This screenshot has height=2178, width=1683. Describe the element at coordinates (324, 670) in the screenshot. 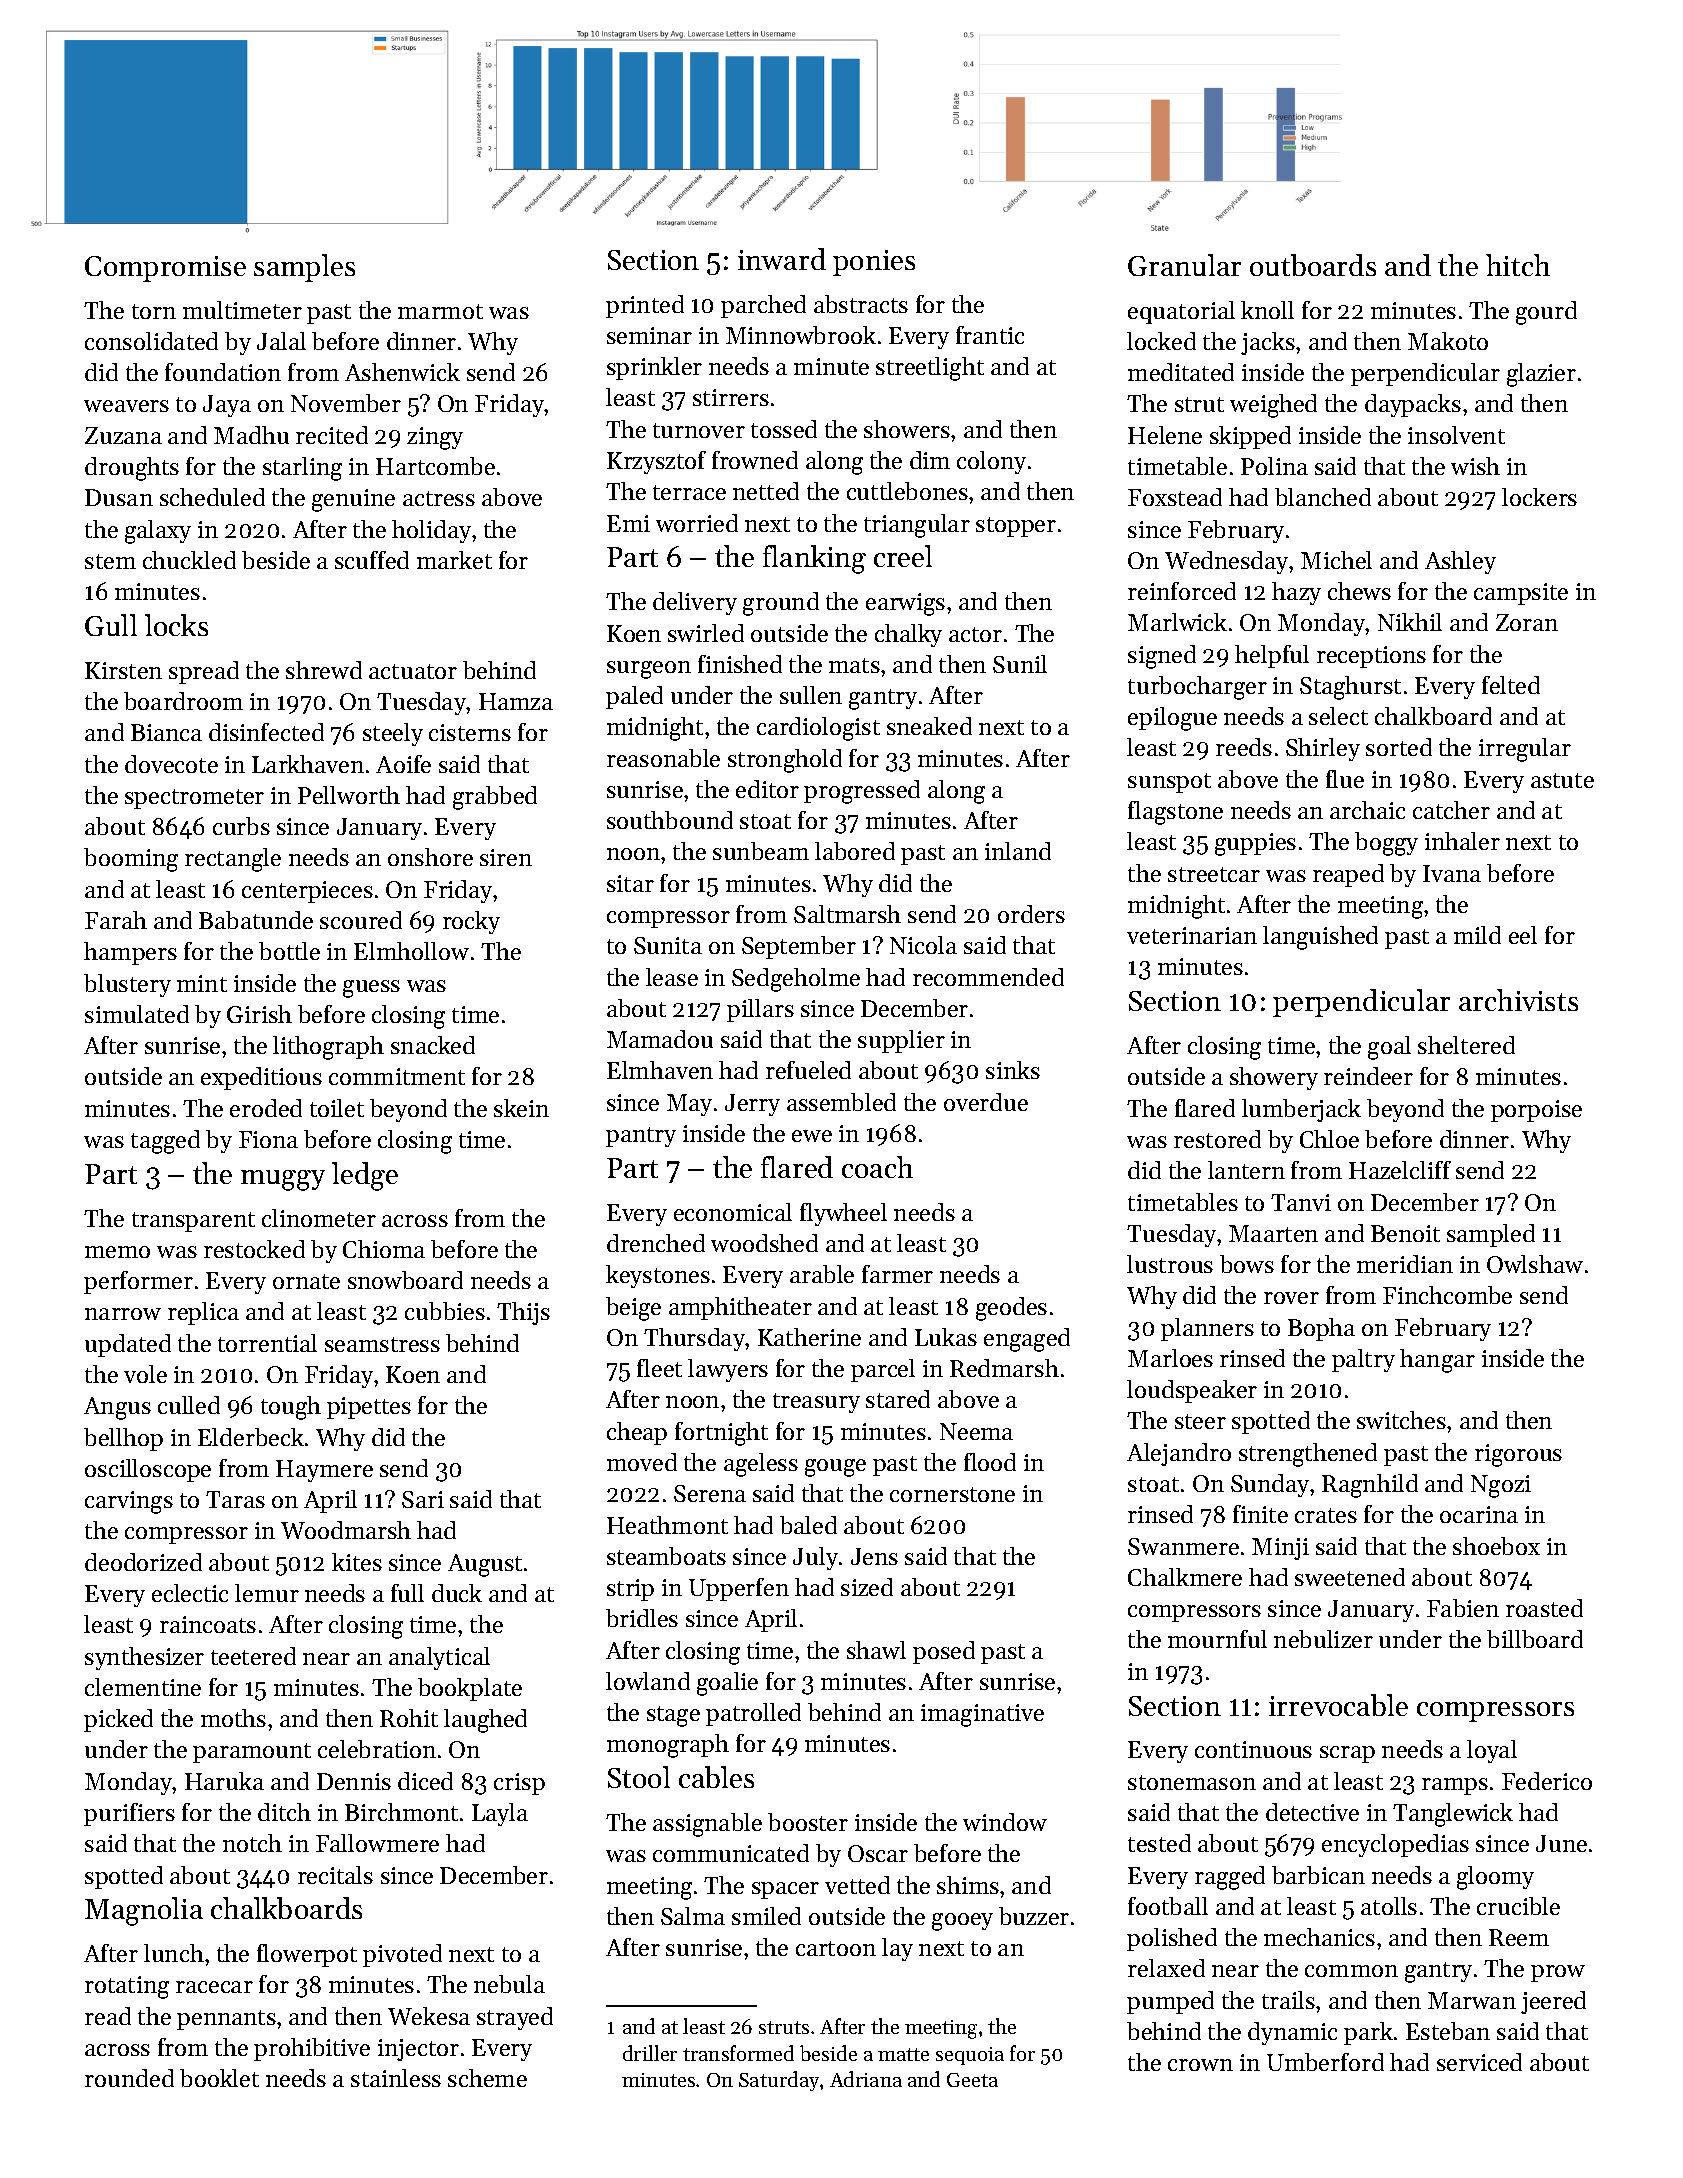

I see `shrewd` at that location.
